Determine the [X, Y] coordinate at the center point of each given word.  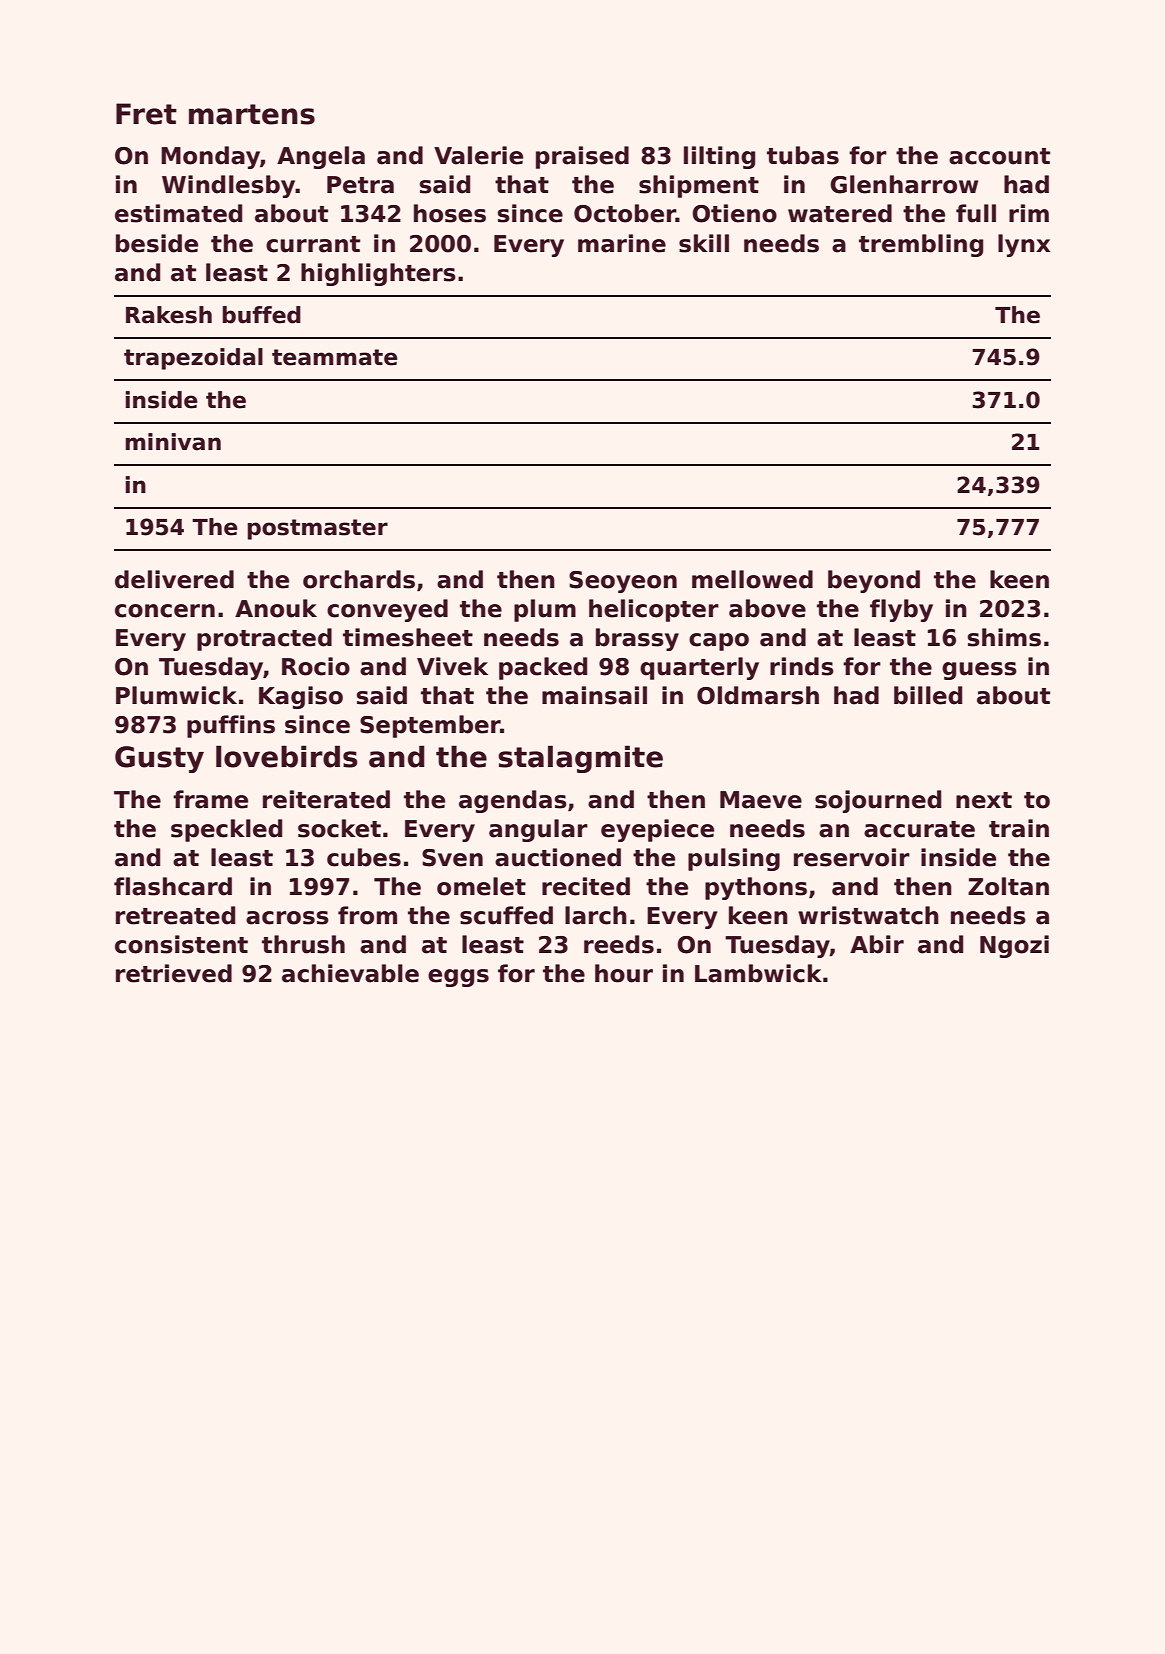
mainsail [594, 695]
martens [252, 114]
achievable [350, 973]
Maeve [761, 800]
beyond [874, 581]
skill [704, 243]
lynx [1024, 245]
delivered [174, 579]
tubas [803, 155]
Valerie [478, 155]
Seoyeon [623, 582]
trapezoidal [193, 359]
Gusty [159, 759]
